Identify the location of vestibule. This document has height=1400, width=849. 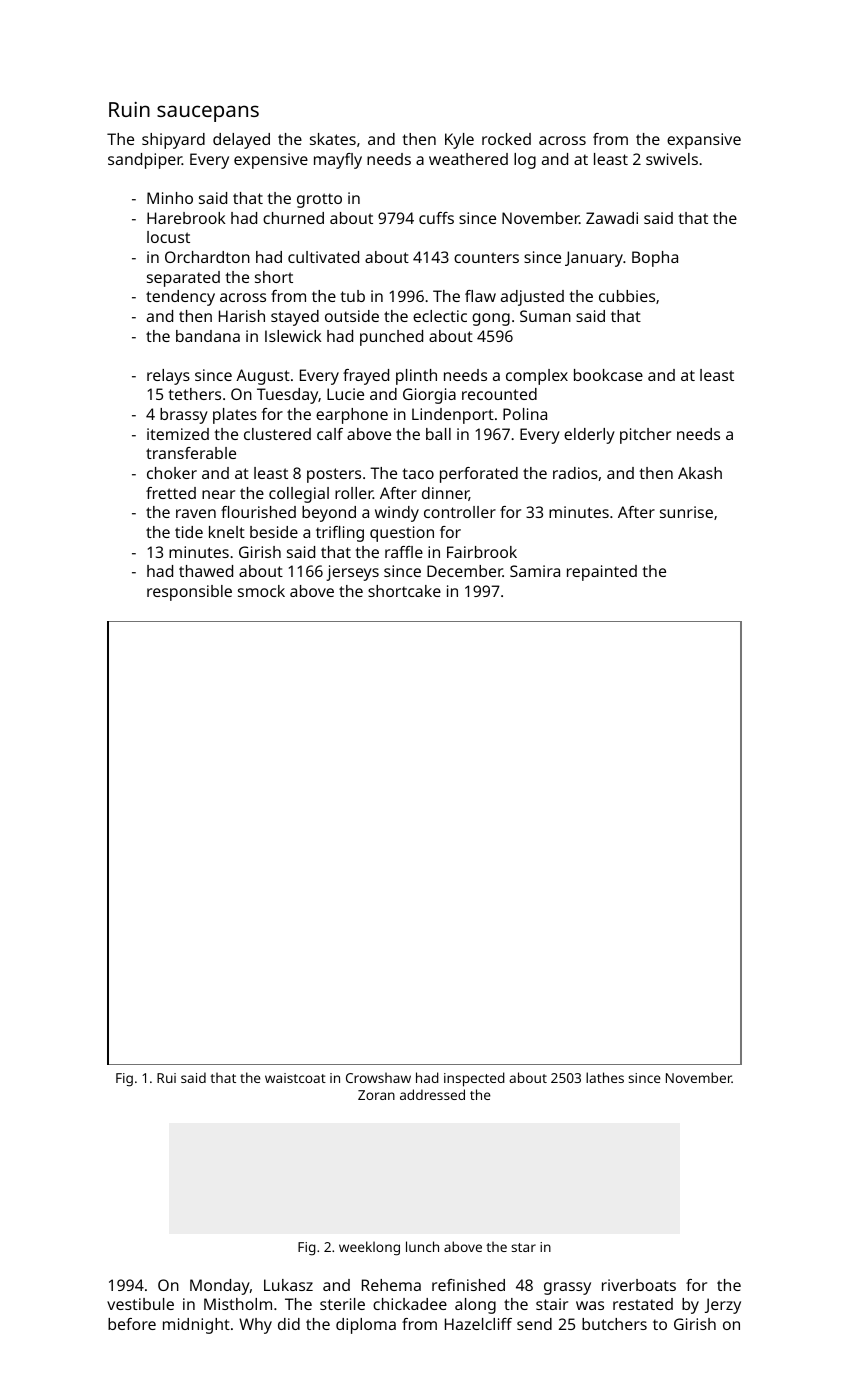
(140, 1304).
